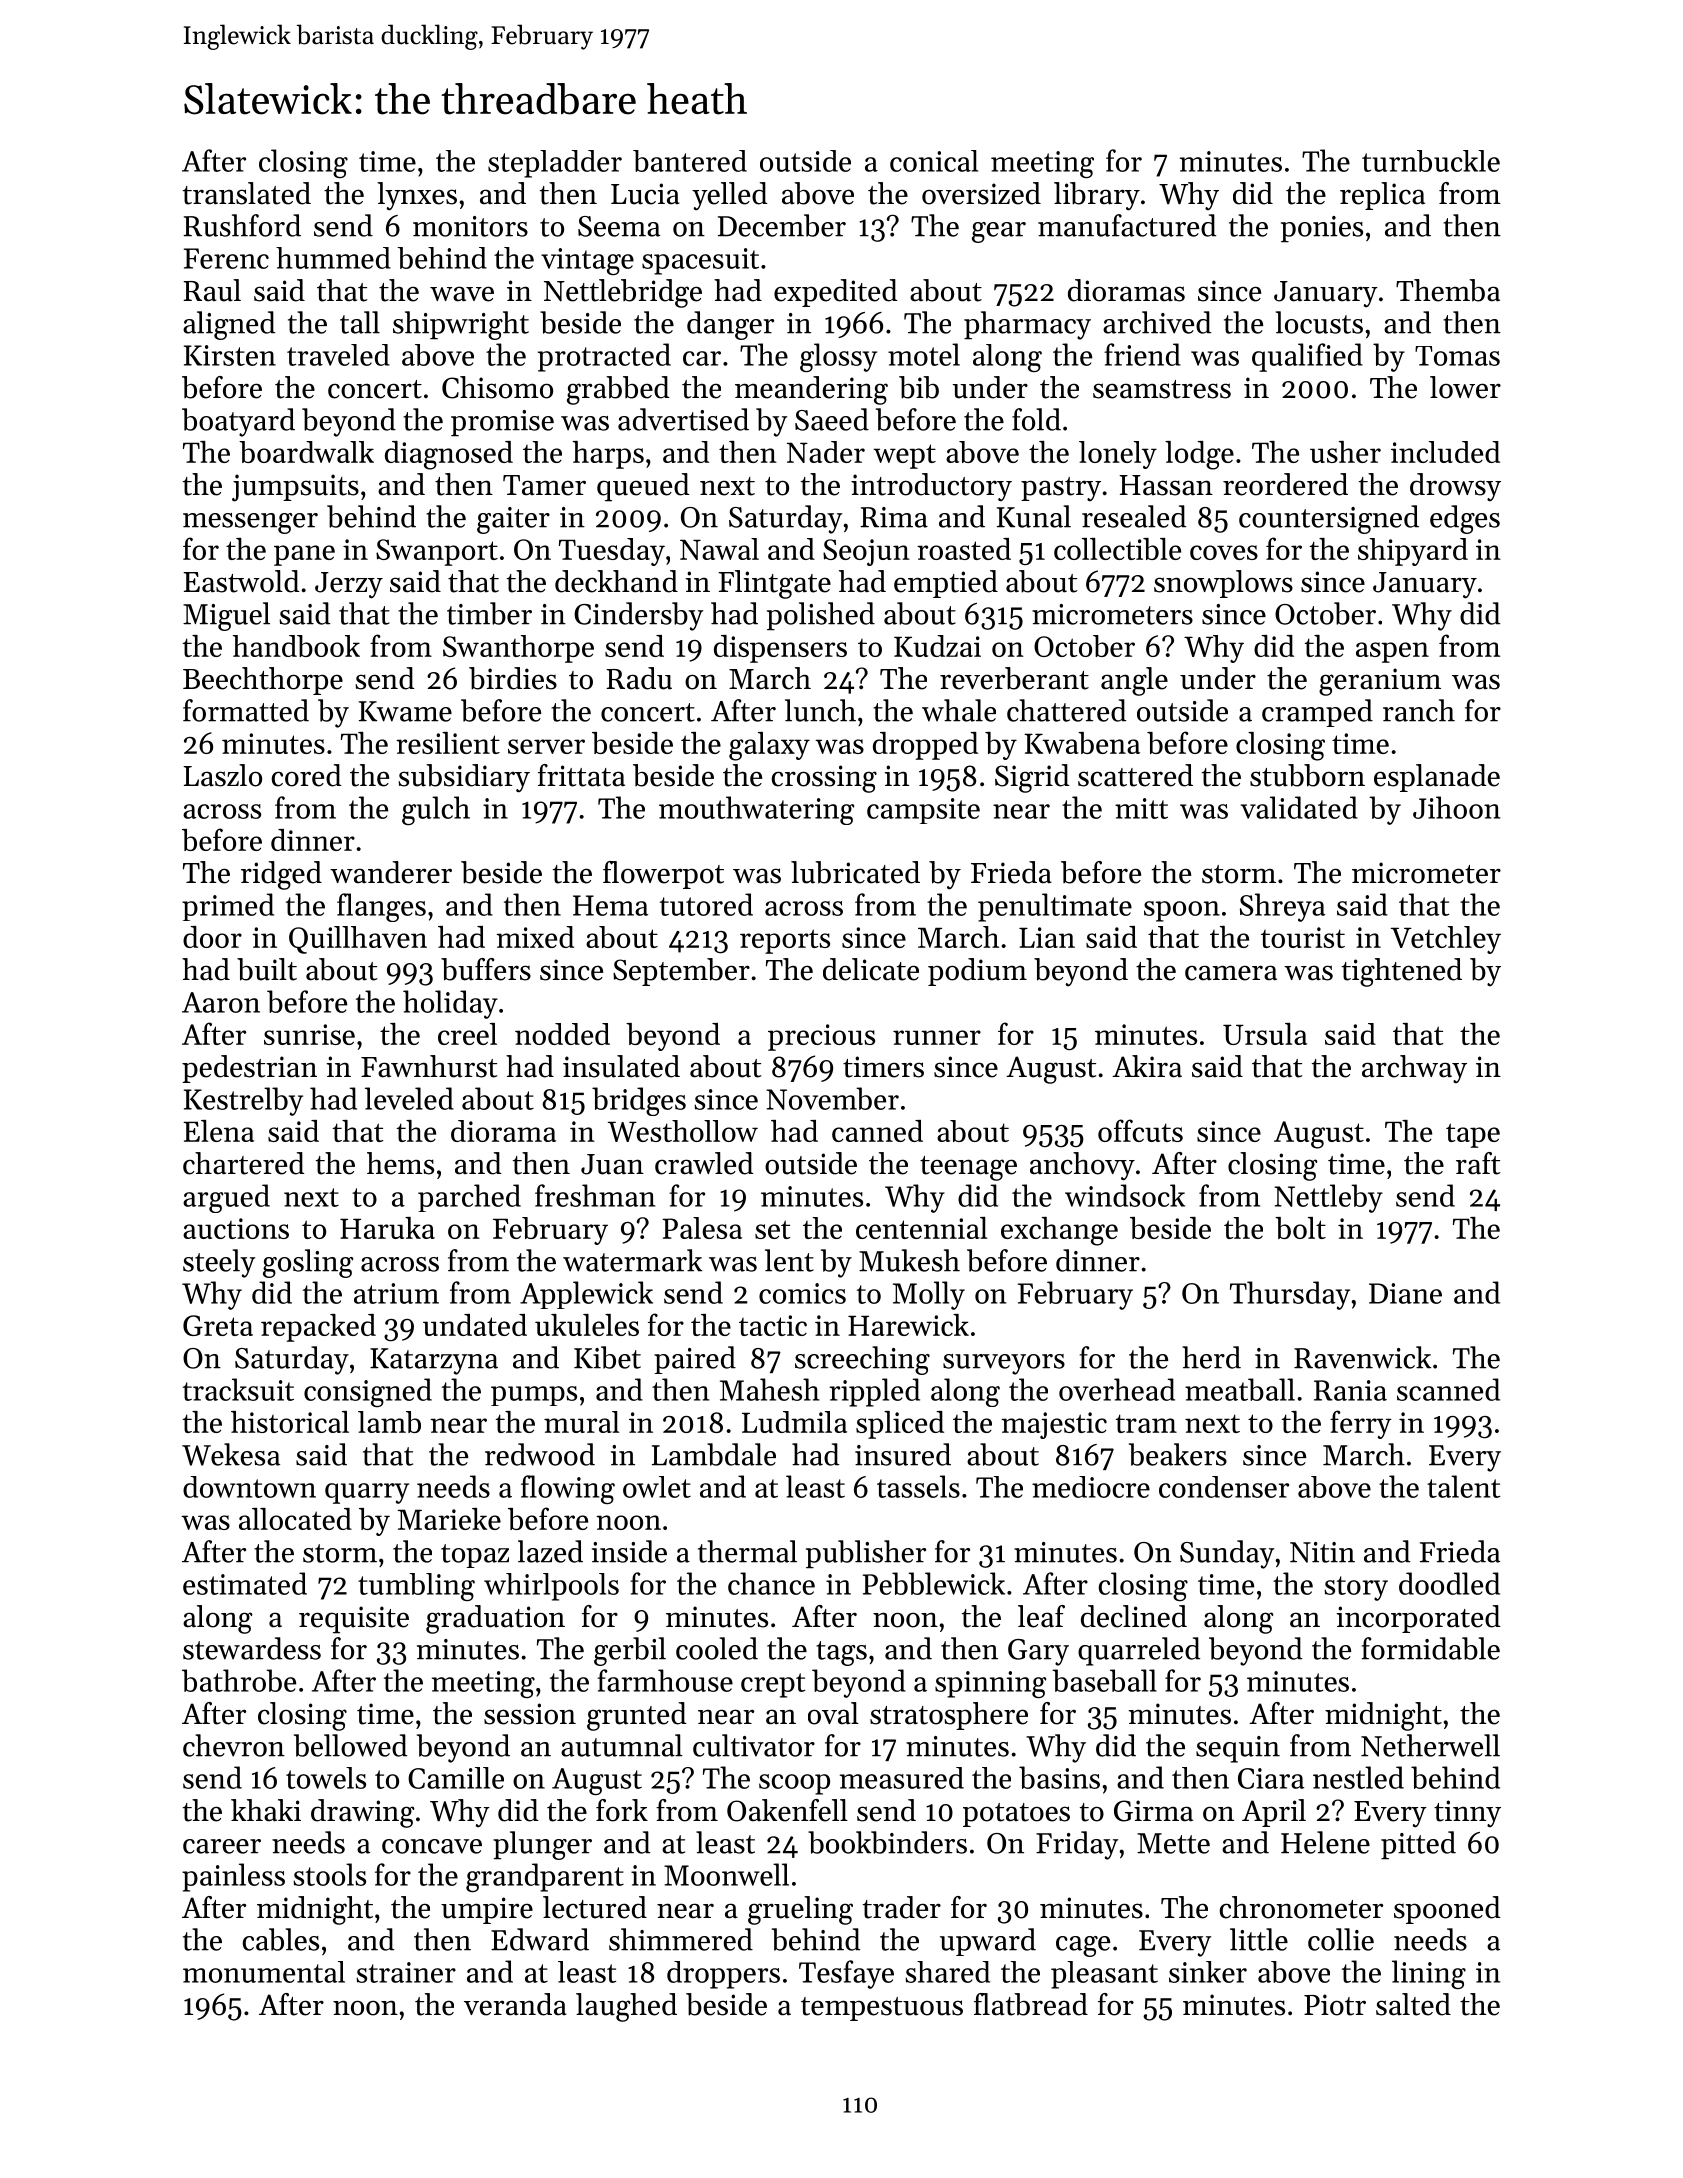 The width and height of the screenshot is (1683, 2178). I want to click on roasted, so click(964, 549).
